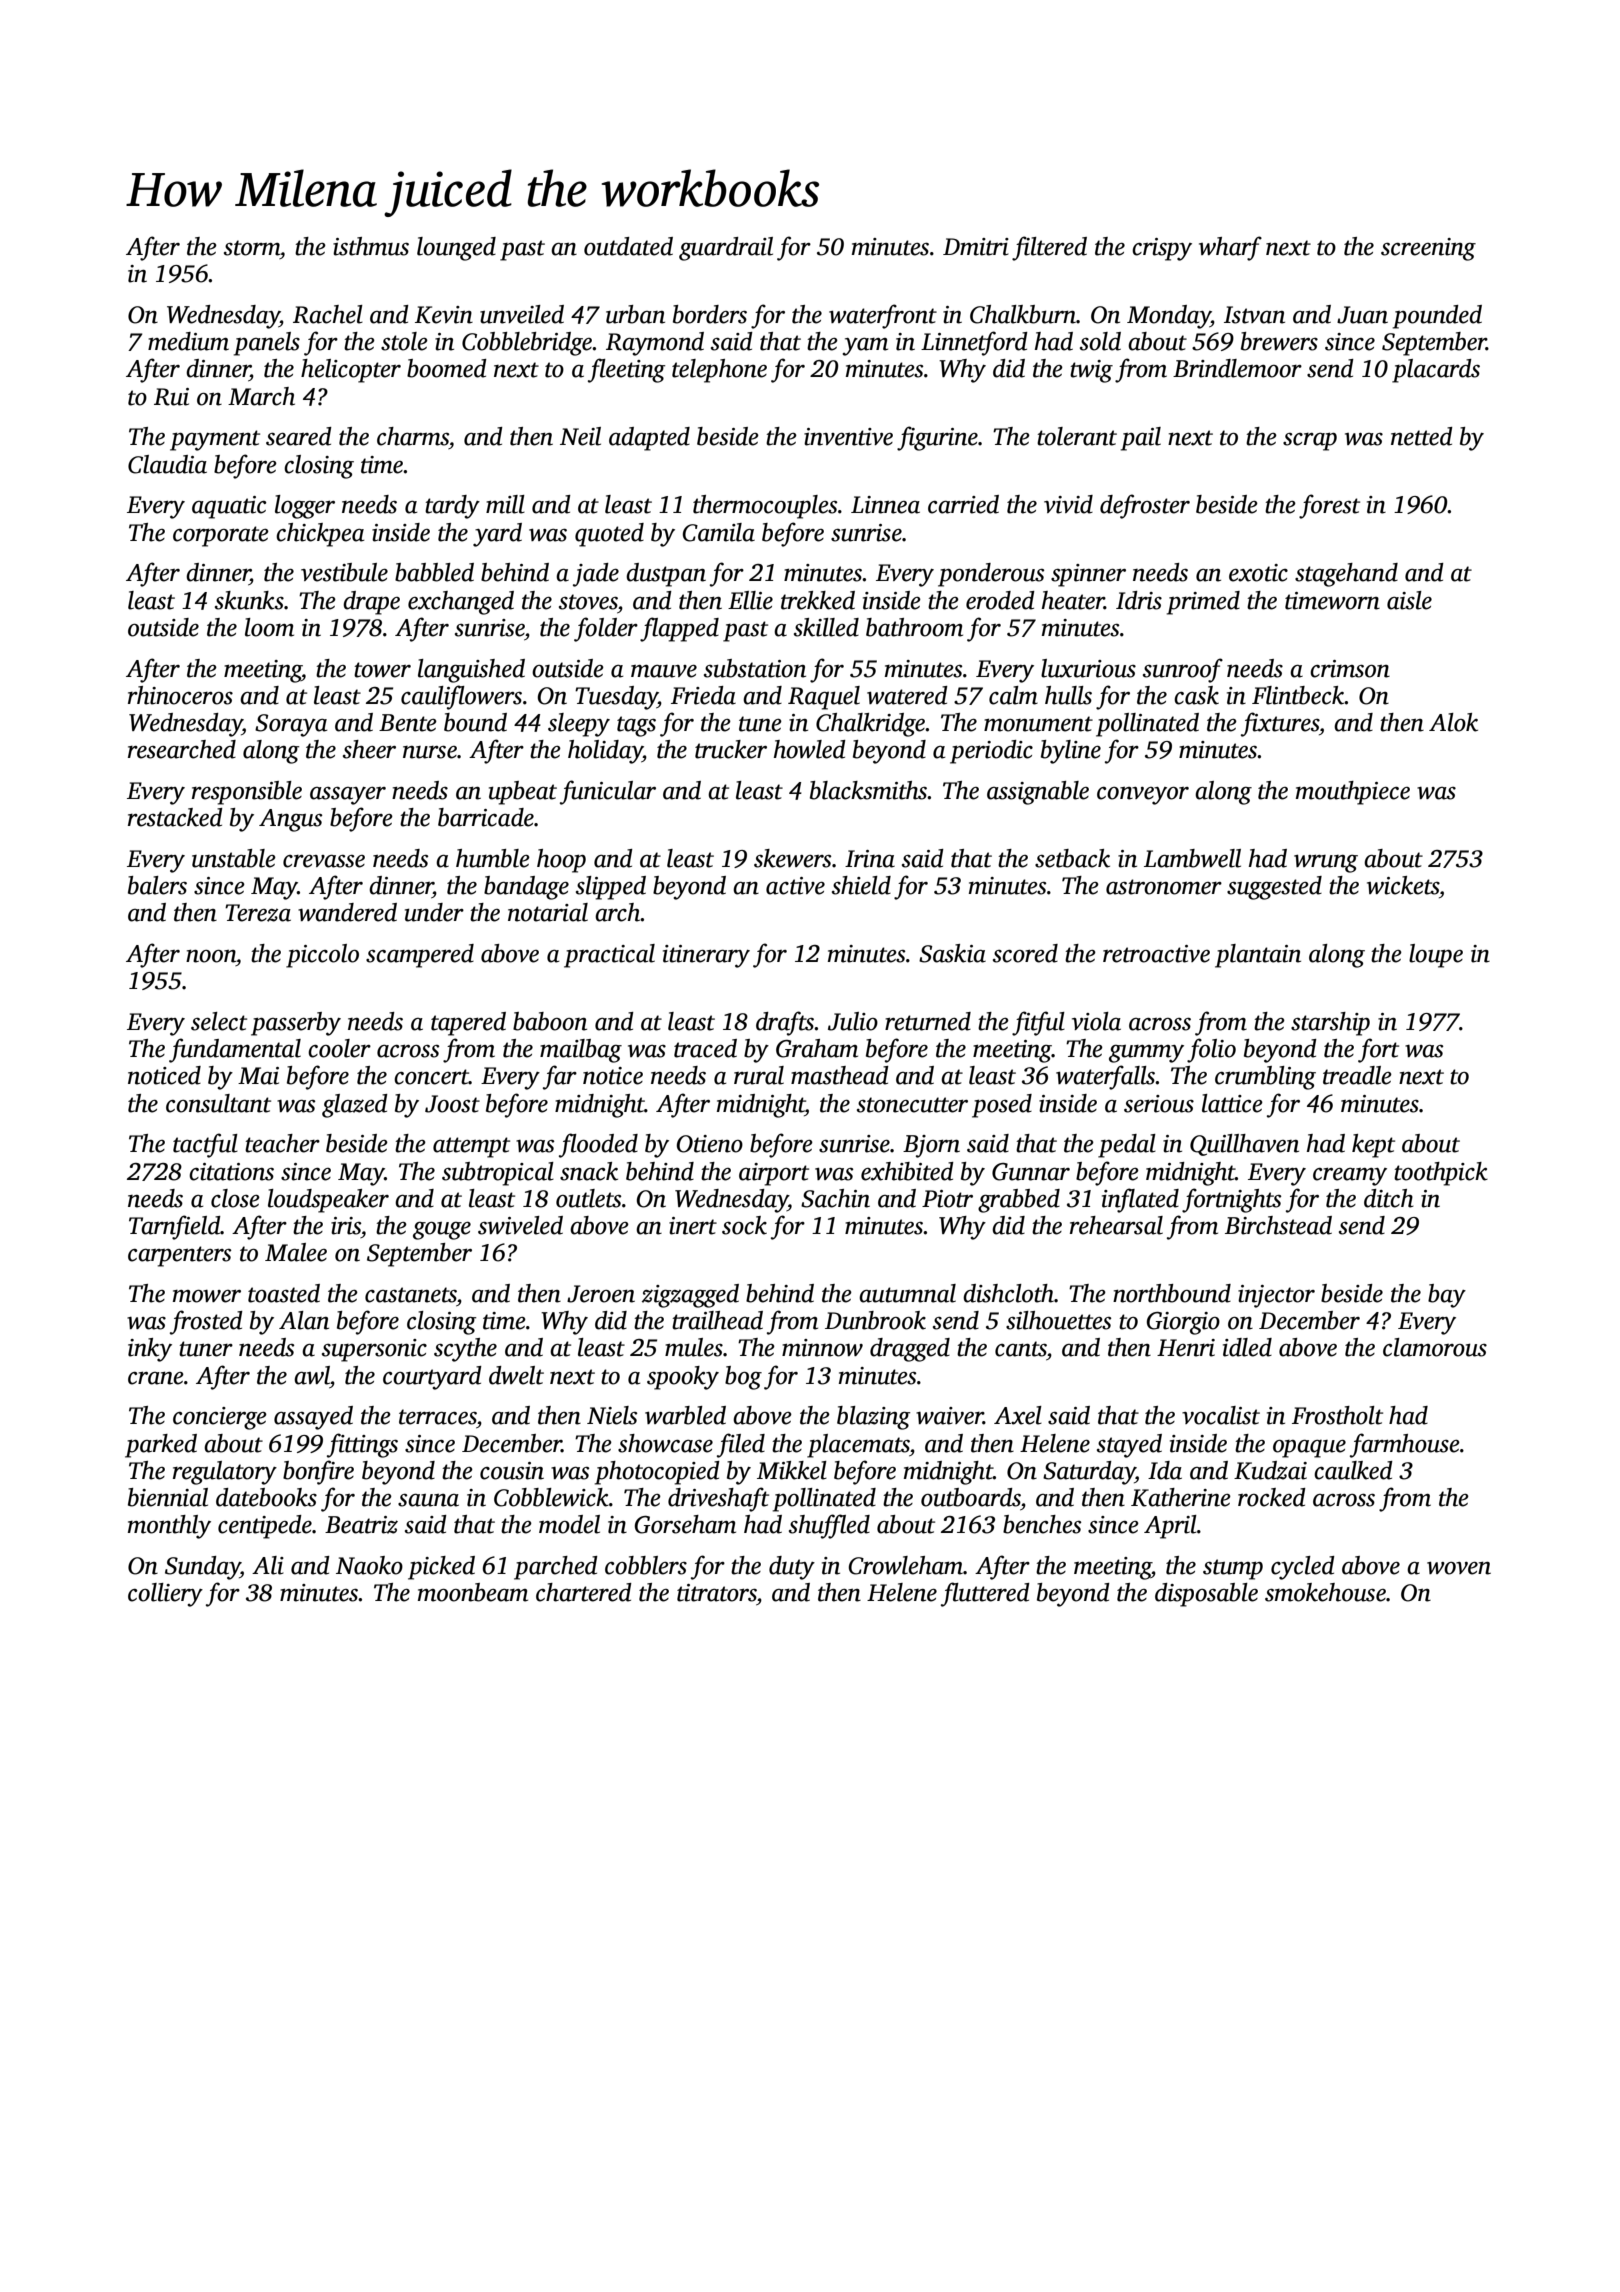  What do you see at coordinates (211, 956) in the page?
I see `noon` at bounding box center [211, 956].
